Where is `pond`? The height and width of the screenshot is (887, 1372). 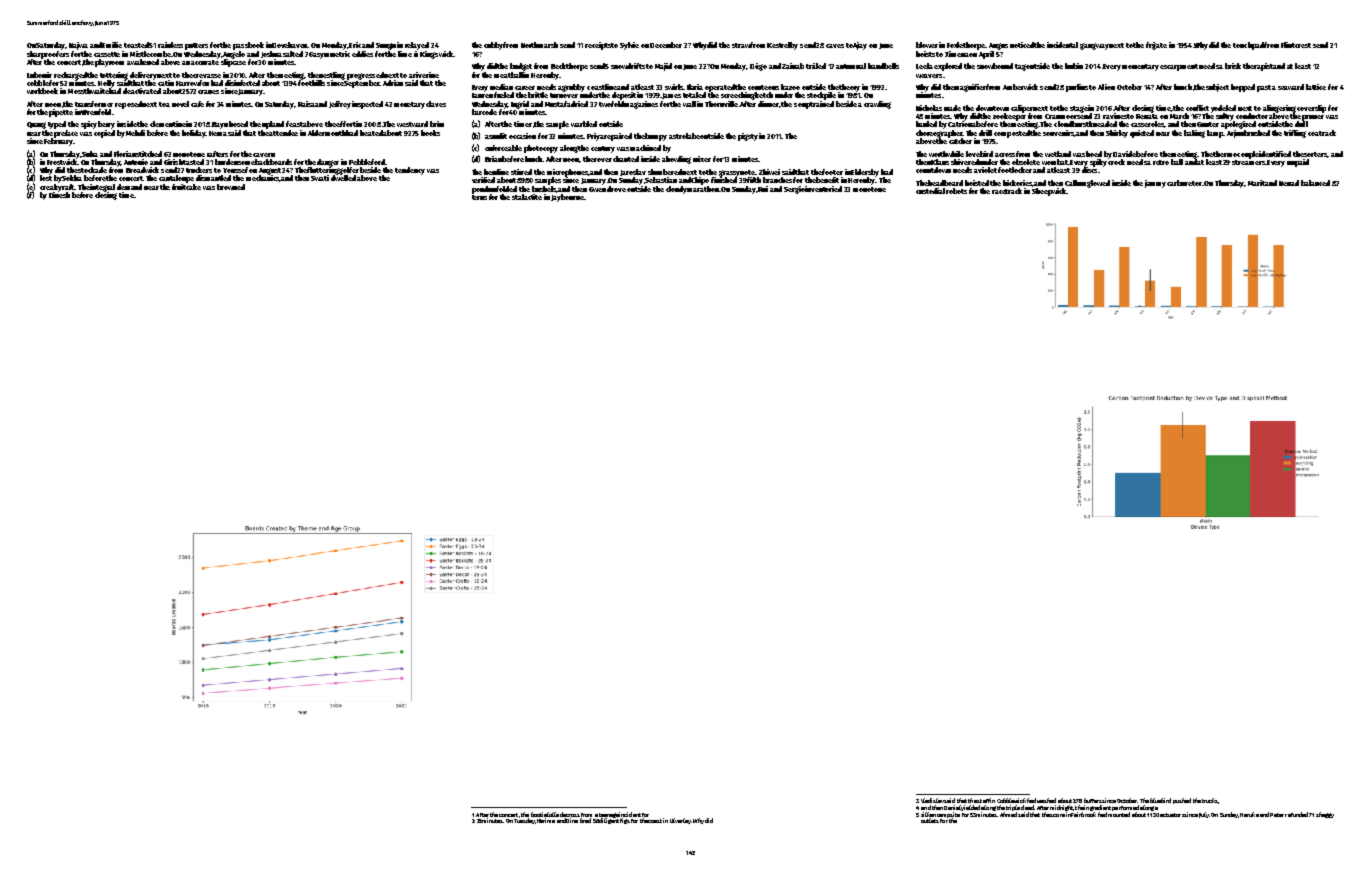
pond is located at coordinates (480, 190).
